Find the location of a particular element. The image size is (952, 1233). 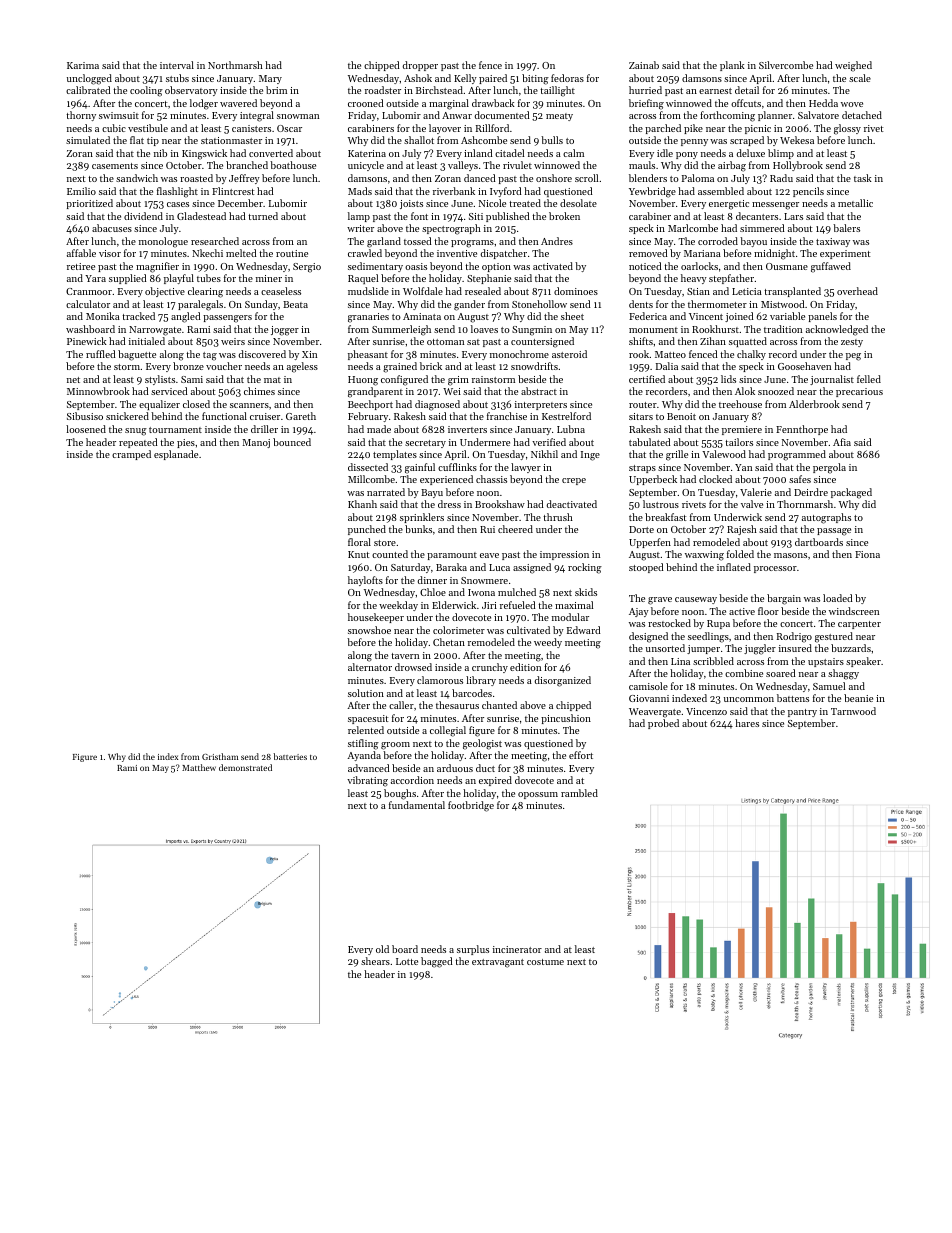

mulched is located at coordinates (517, 592).
